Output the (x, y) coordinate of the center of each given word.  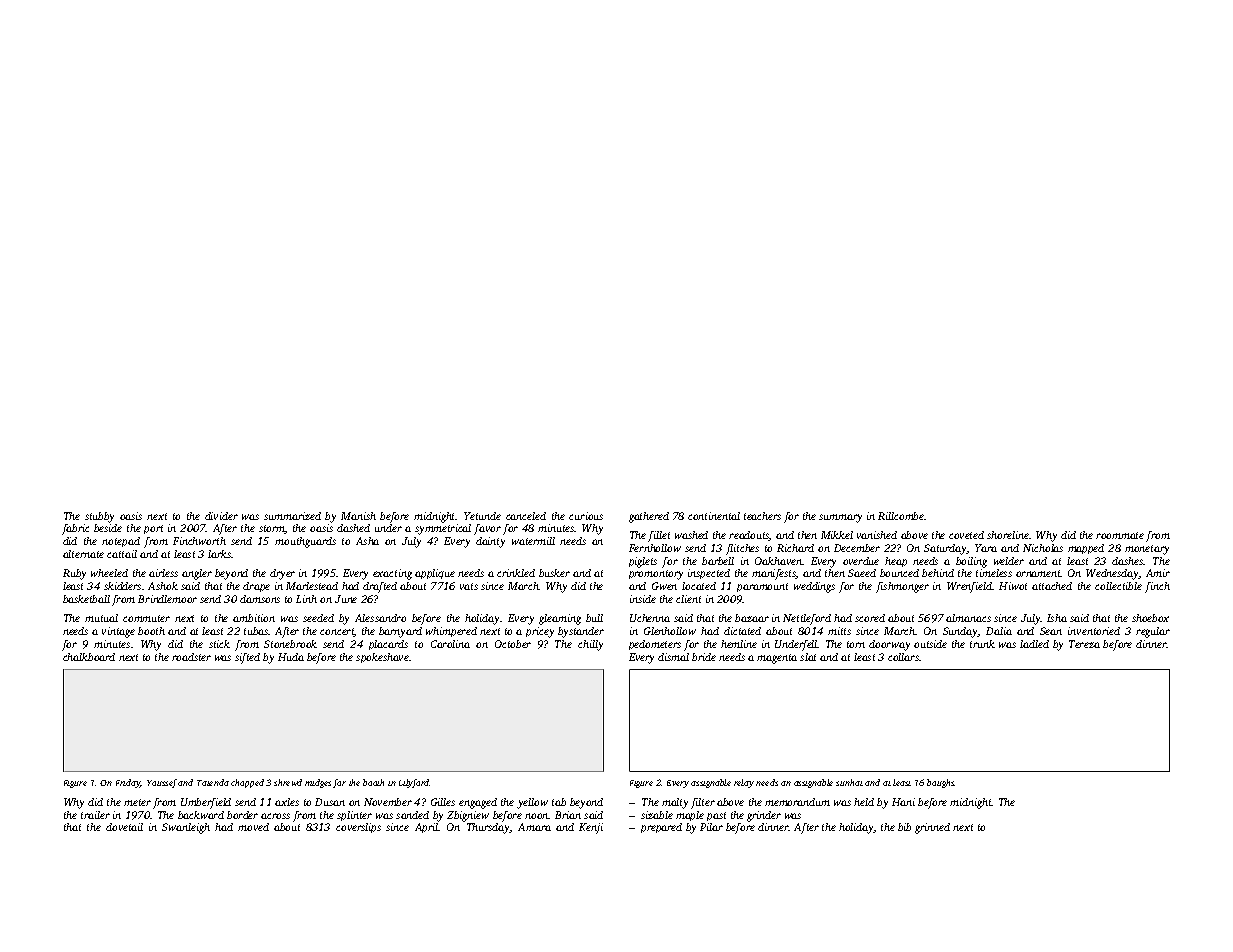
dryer (282, 574)
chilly (590, 645)
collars (903, 657)
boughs (941, 783)
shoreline (1008, 535)
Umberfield (206, 803)
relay (744, 783)
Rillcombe (901, 516)
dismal (673, 657)
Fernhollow (655, 548)
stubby (99, 517)
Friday (128, 783)
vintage (118, 632)
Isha (1057, 618)
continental (714, 516)
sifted (247, 658)
